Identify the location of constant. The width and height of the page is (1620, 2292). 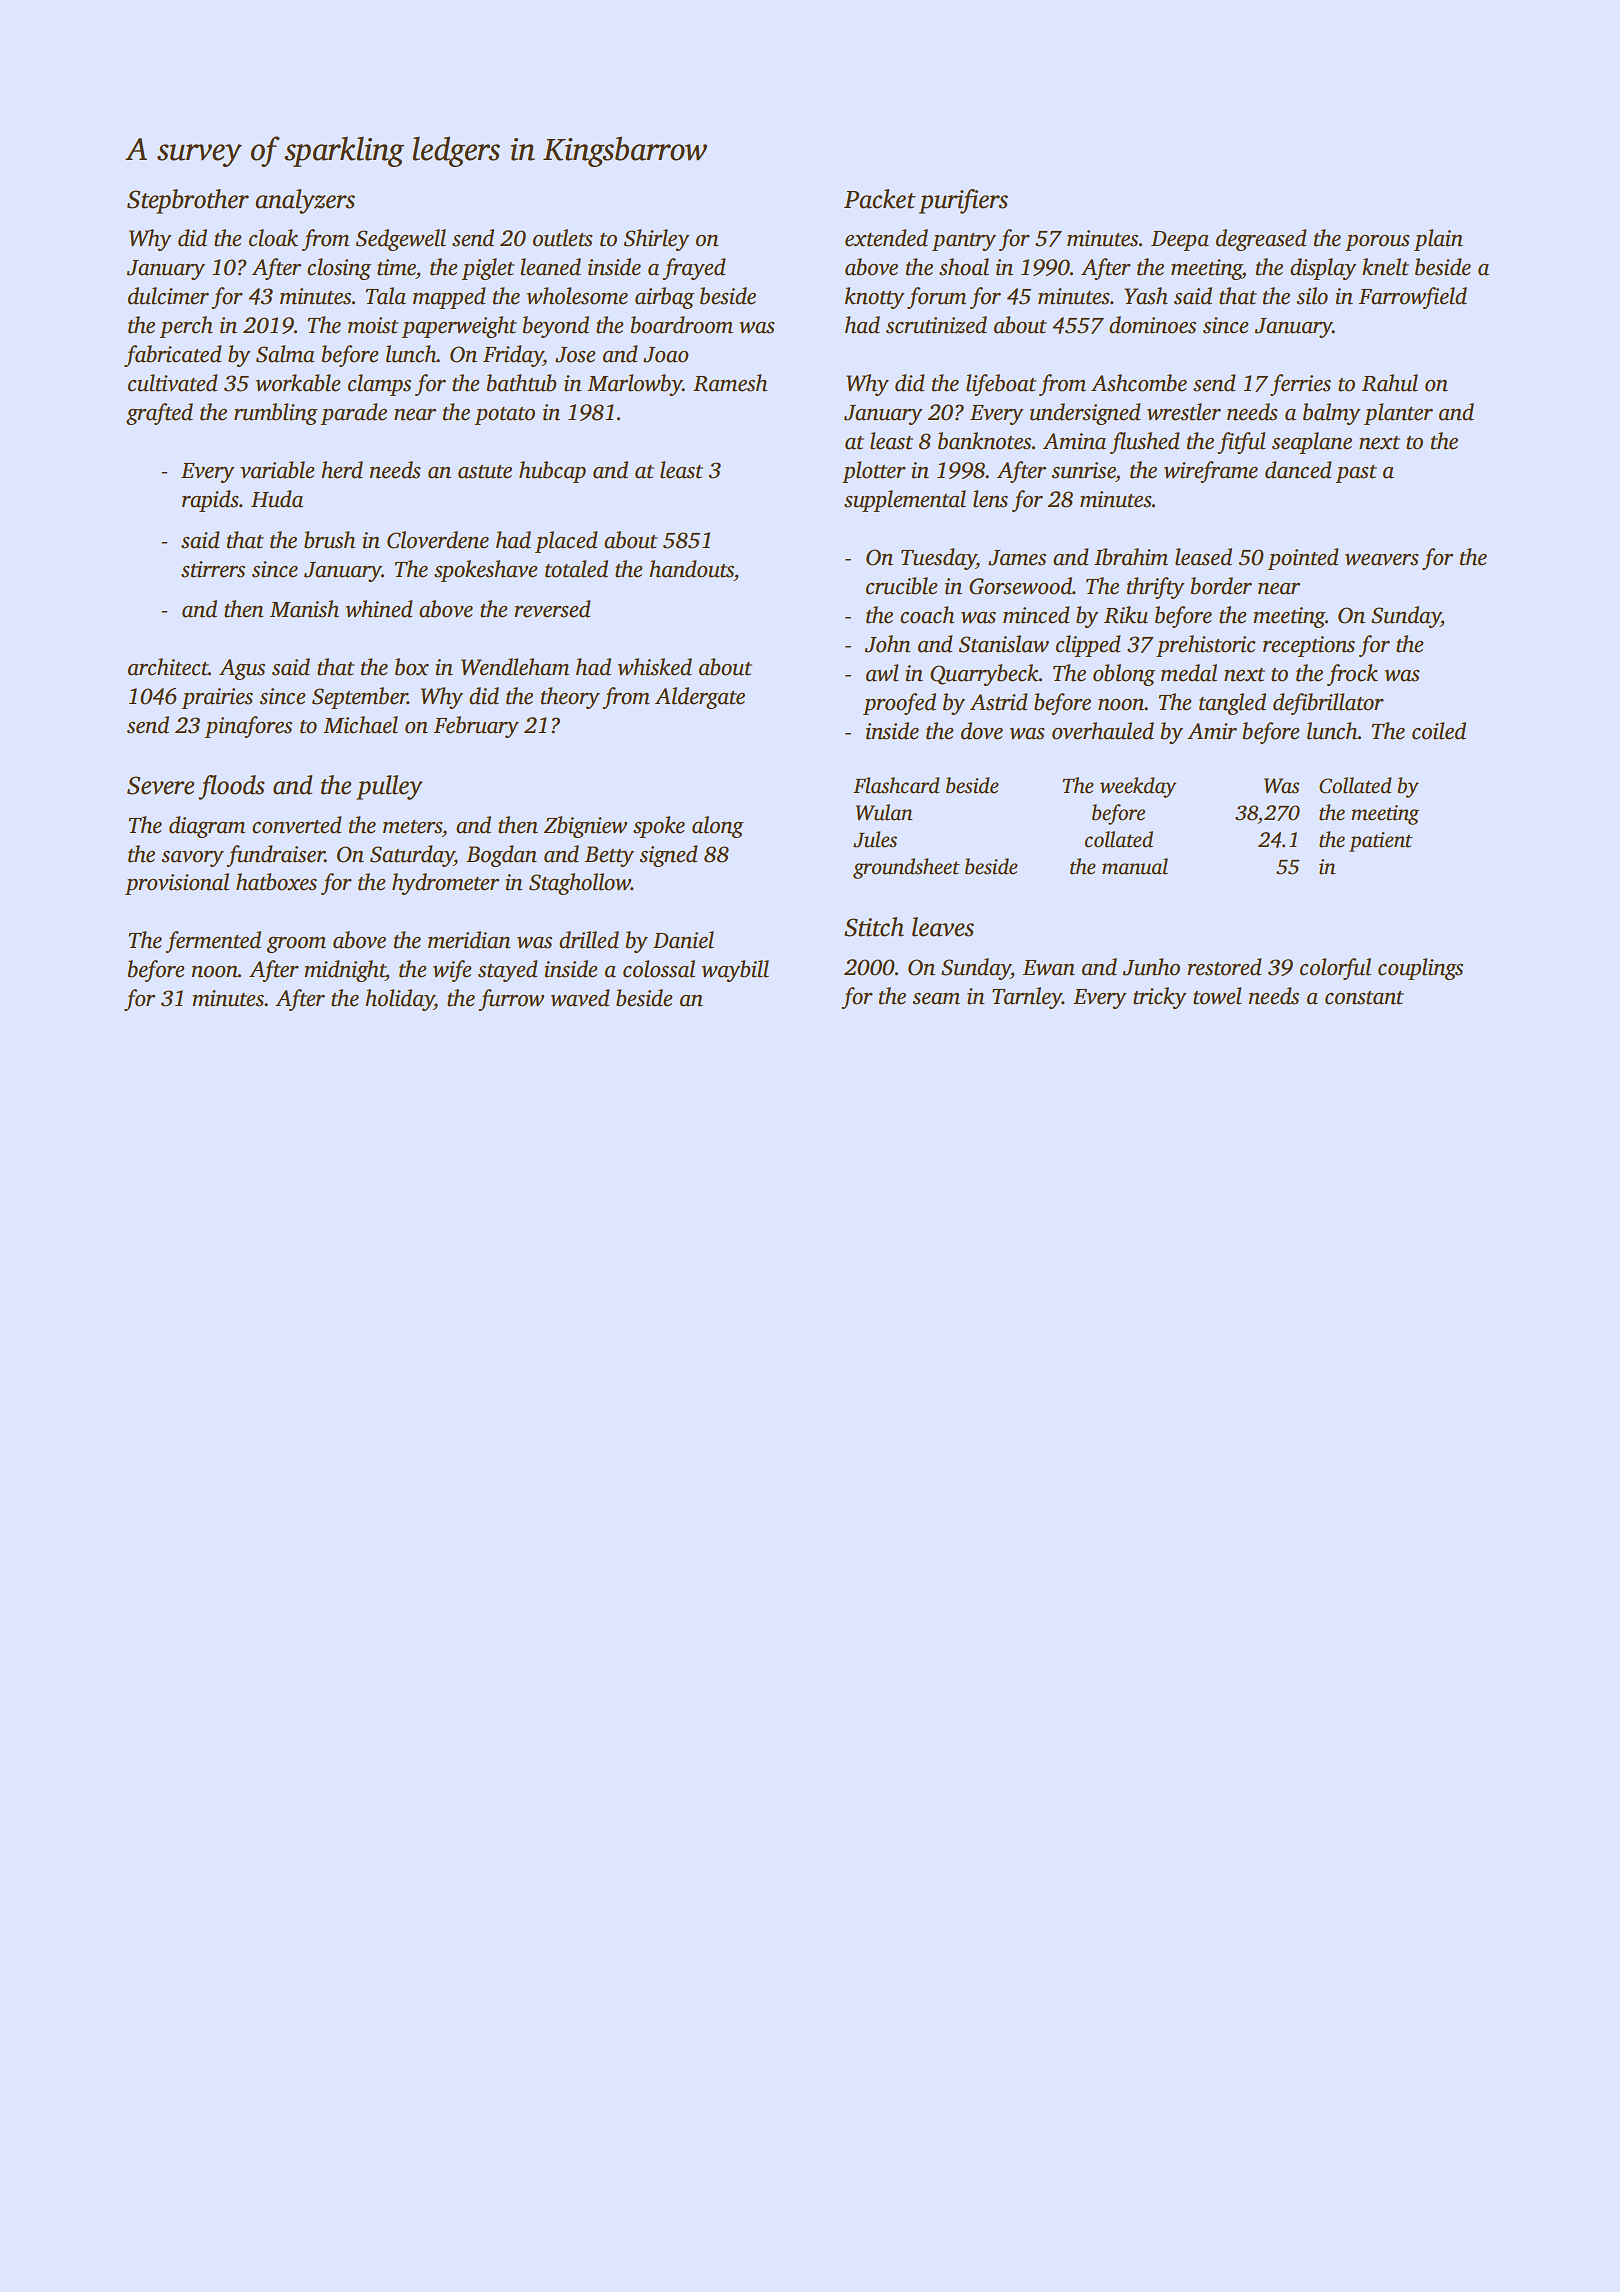
(1364, 998).
